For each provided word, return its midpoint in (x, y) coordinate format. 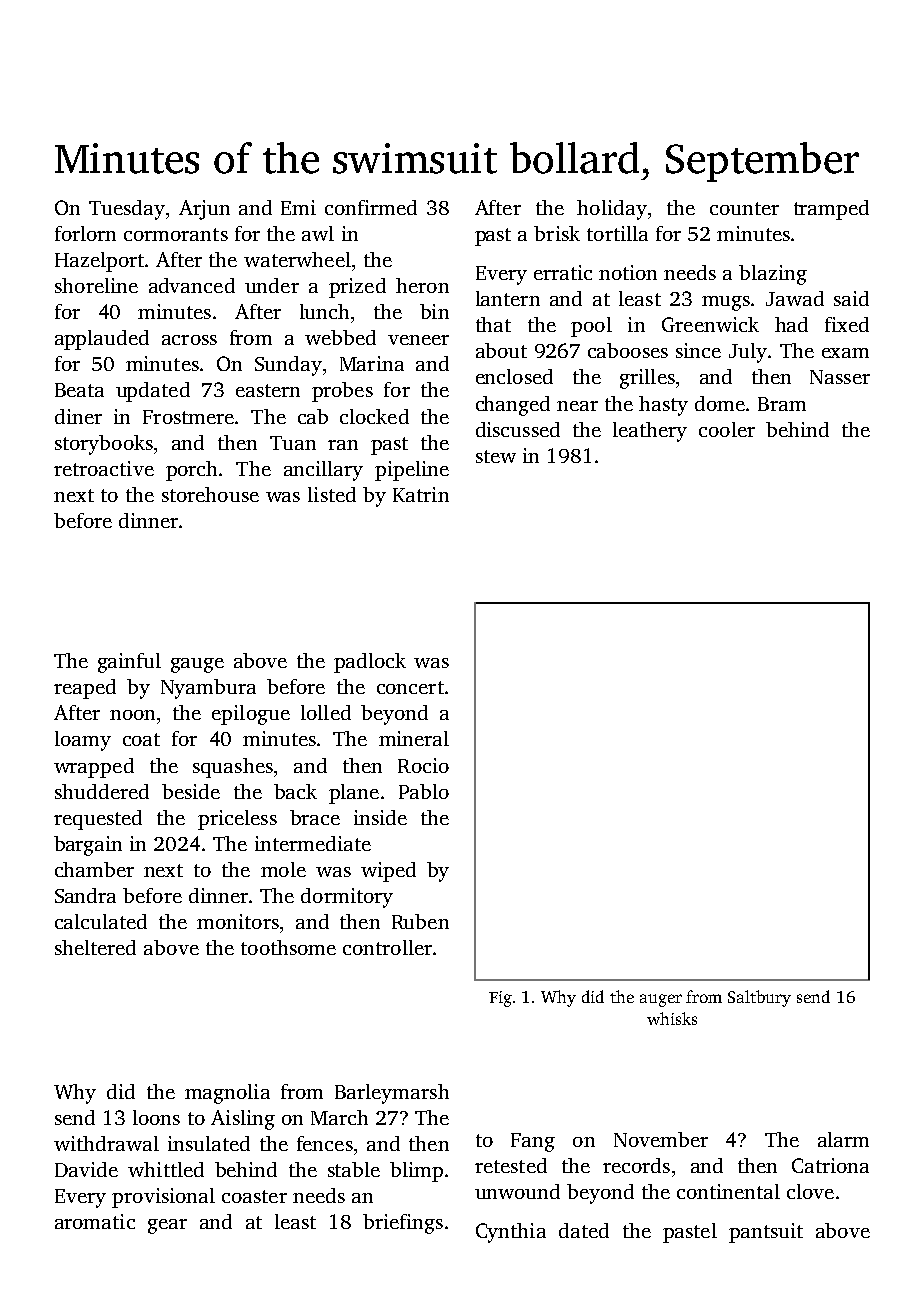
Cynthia (511, 1233)
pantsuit (766, 1233)
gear (167, 1226)
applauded (102, 340)
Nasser (840, 377)
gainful (129, 663)
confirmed (371, 207)
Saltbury (759, 998)
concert (410, 687)
